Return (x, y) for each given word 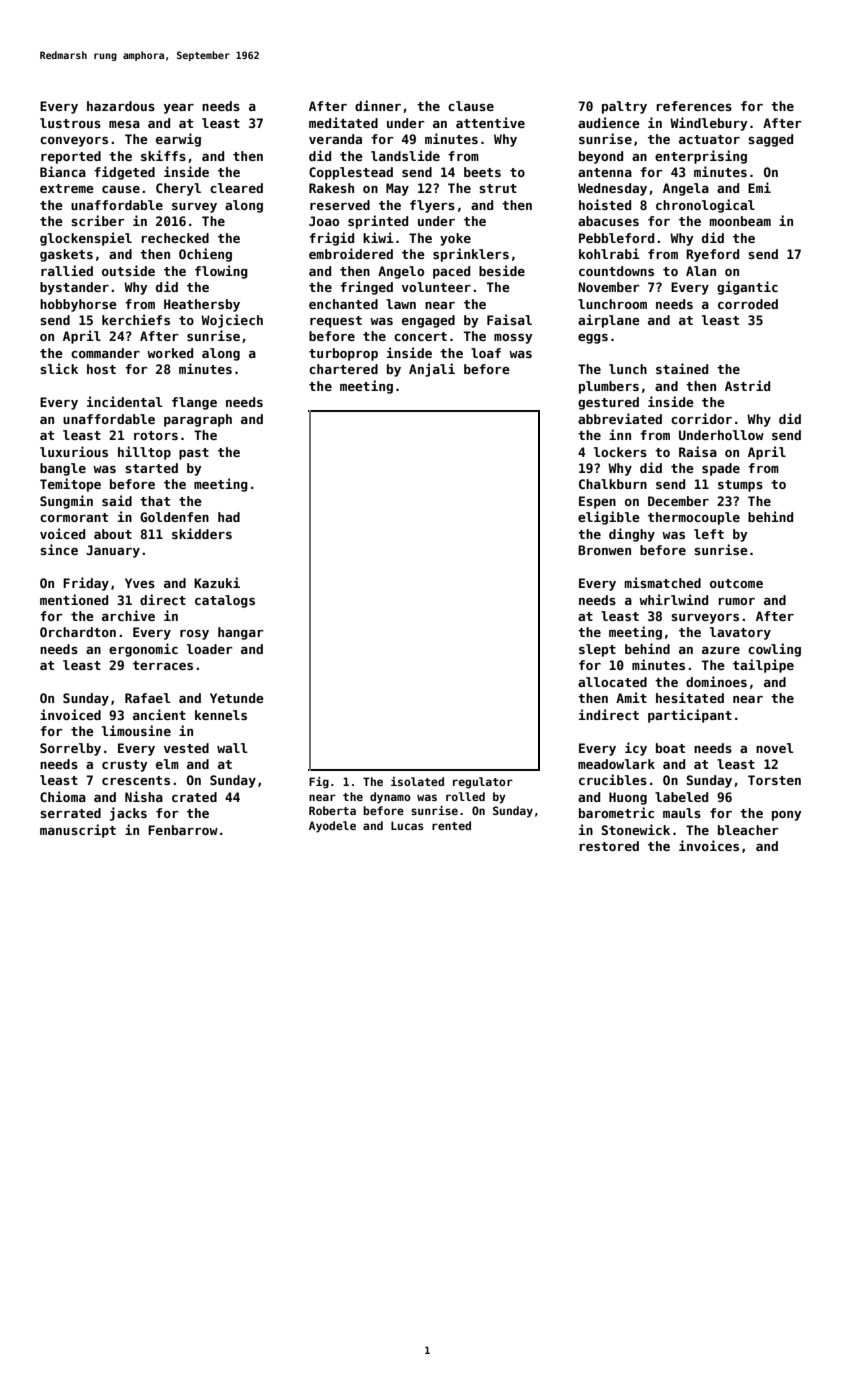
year (179, 109)
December (678, 501)
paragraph (198, 420)
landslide (405, 155)
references (694, 106)
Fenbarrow (183, 830)
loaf (486, 353)
